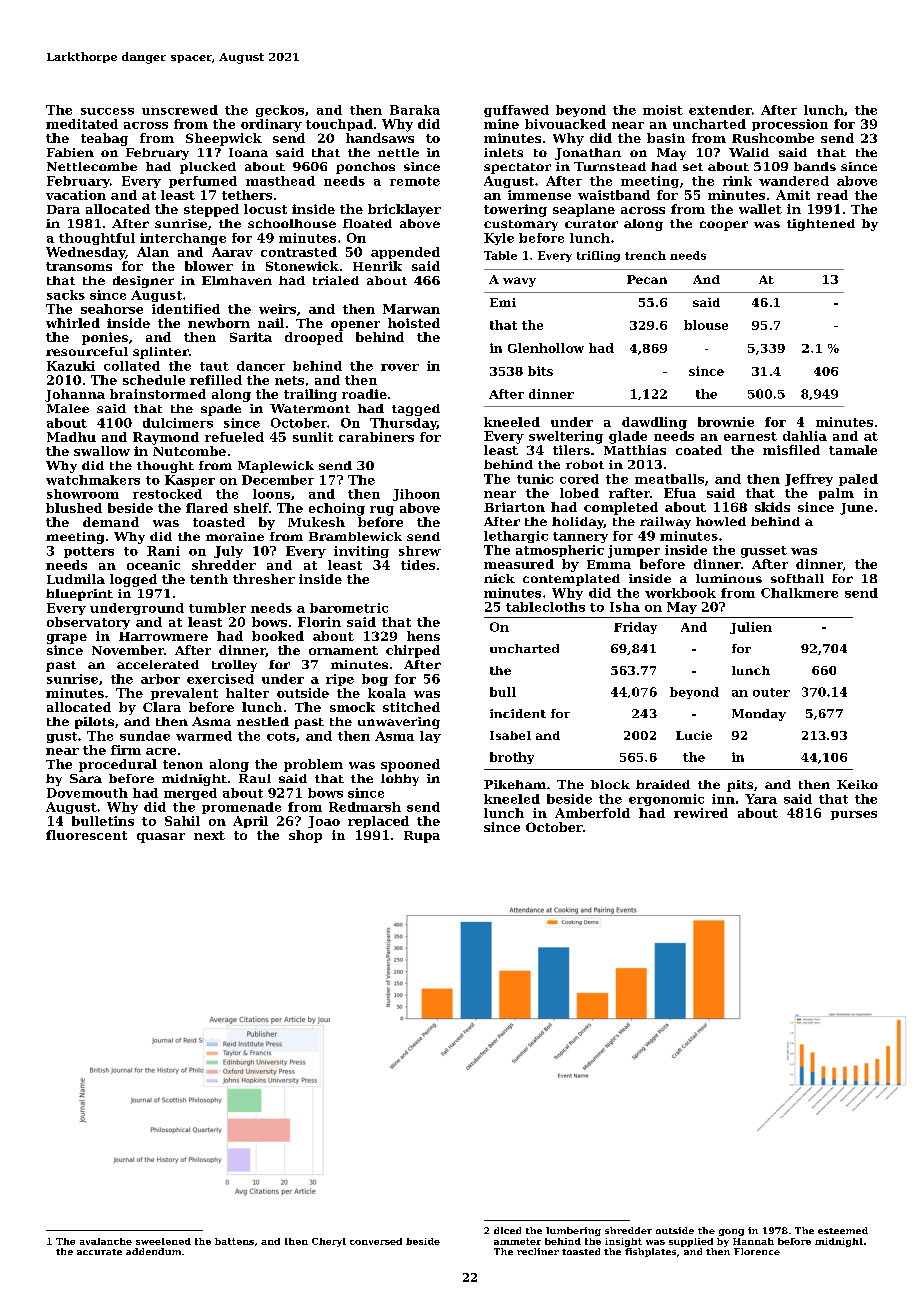 The width and height of the image is (924, 1308). Describe the element at coordinates (111, 522) in the image. I see `demand` at that location.
